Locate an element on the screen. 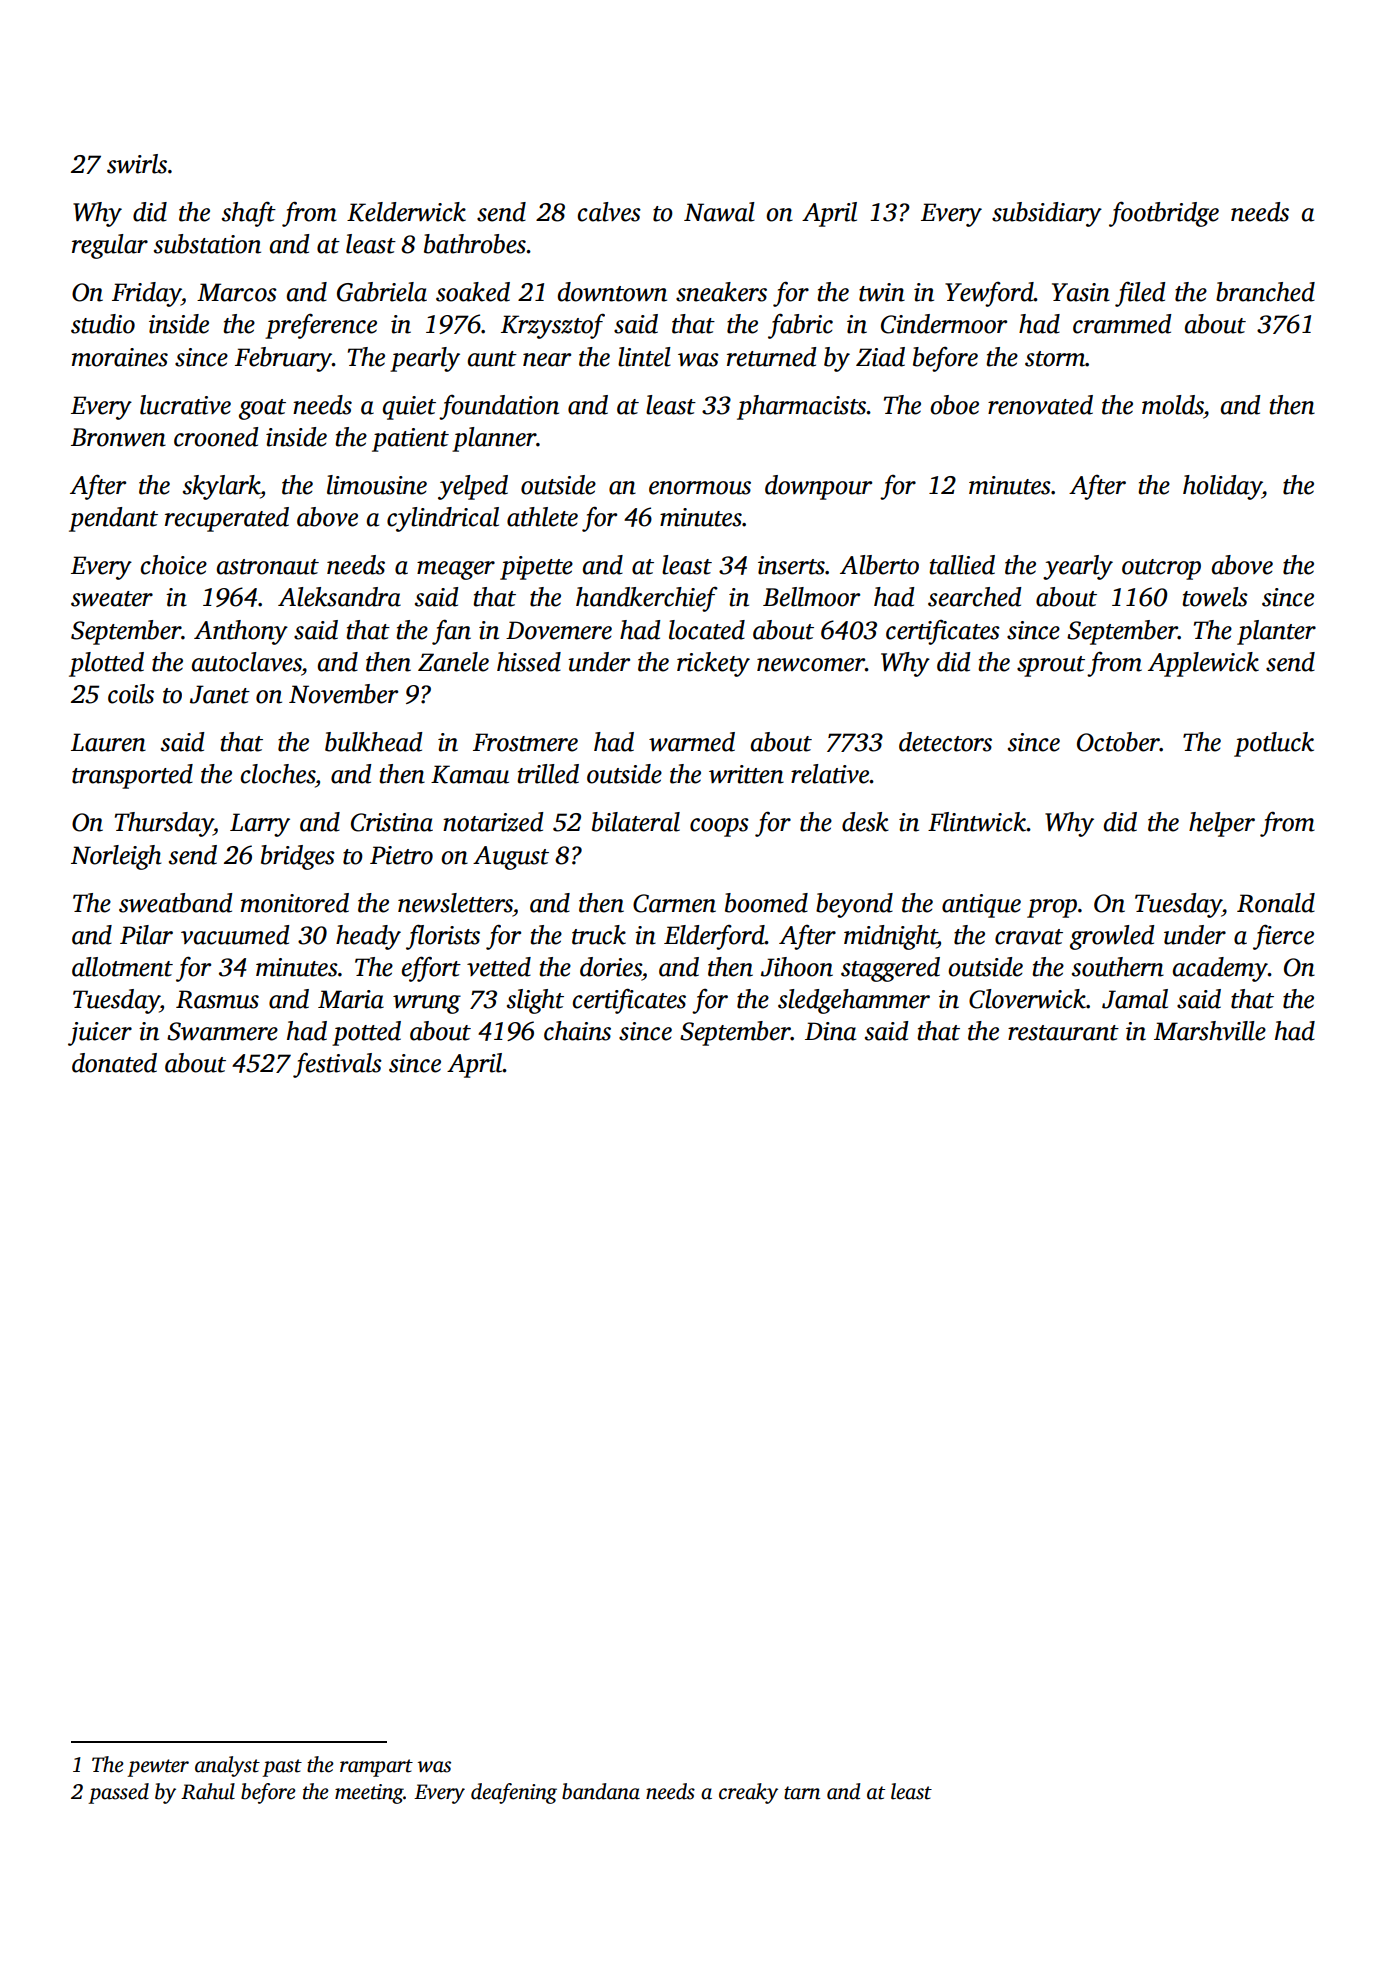 This screenshot has width=1386, height=1969. substation is located at coordinates (207, 244).
